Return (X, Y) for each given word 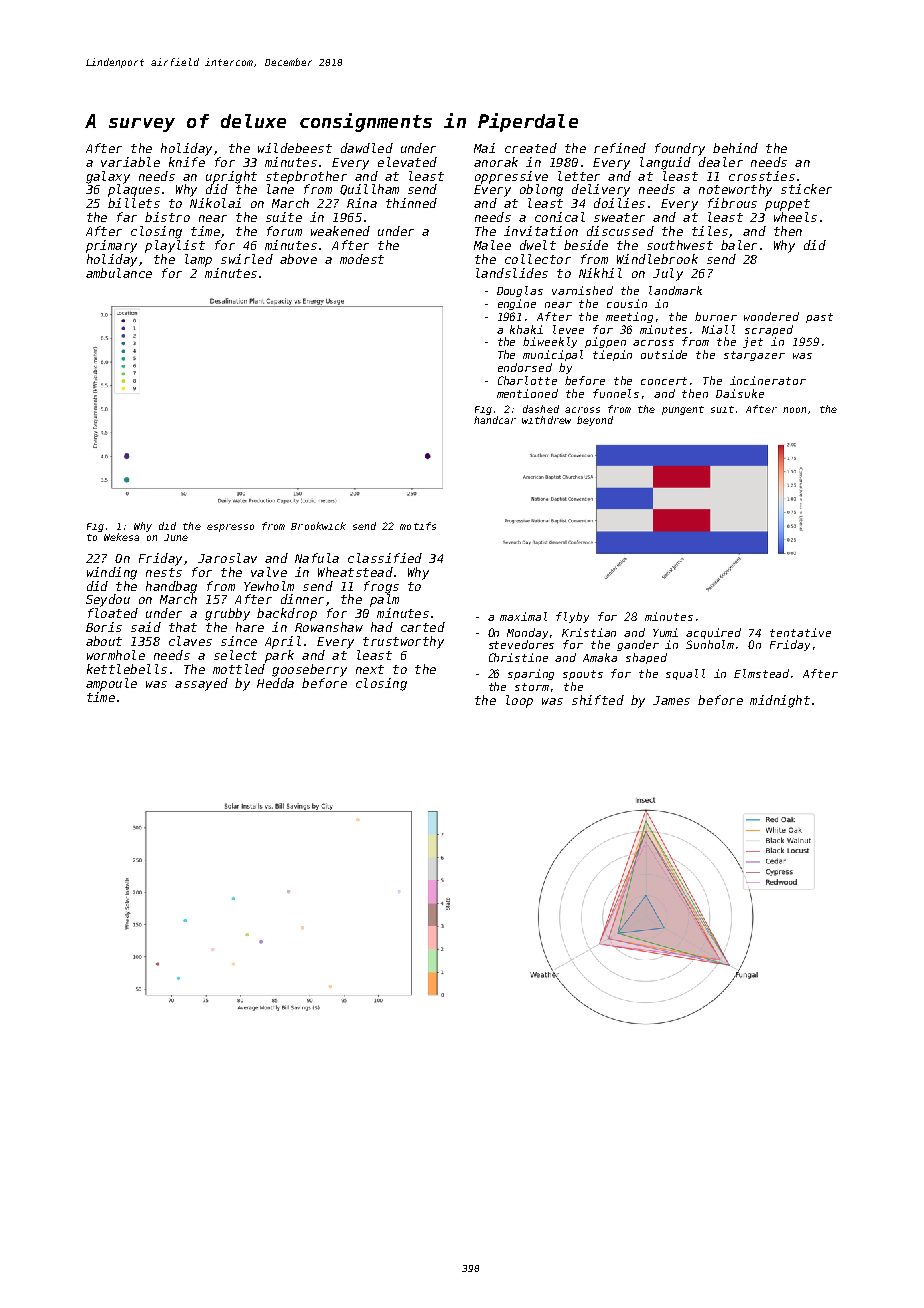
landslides (512, 273)
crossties (762, 176)
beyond (595, 421)
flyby (572, 617)
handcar (495, 420)
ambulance (119, 273)
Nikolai (215, 203)
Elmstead (761, 673)
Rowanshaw (329, 627)
